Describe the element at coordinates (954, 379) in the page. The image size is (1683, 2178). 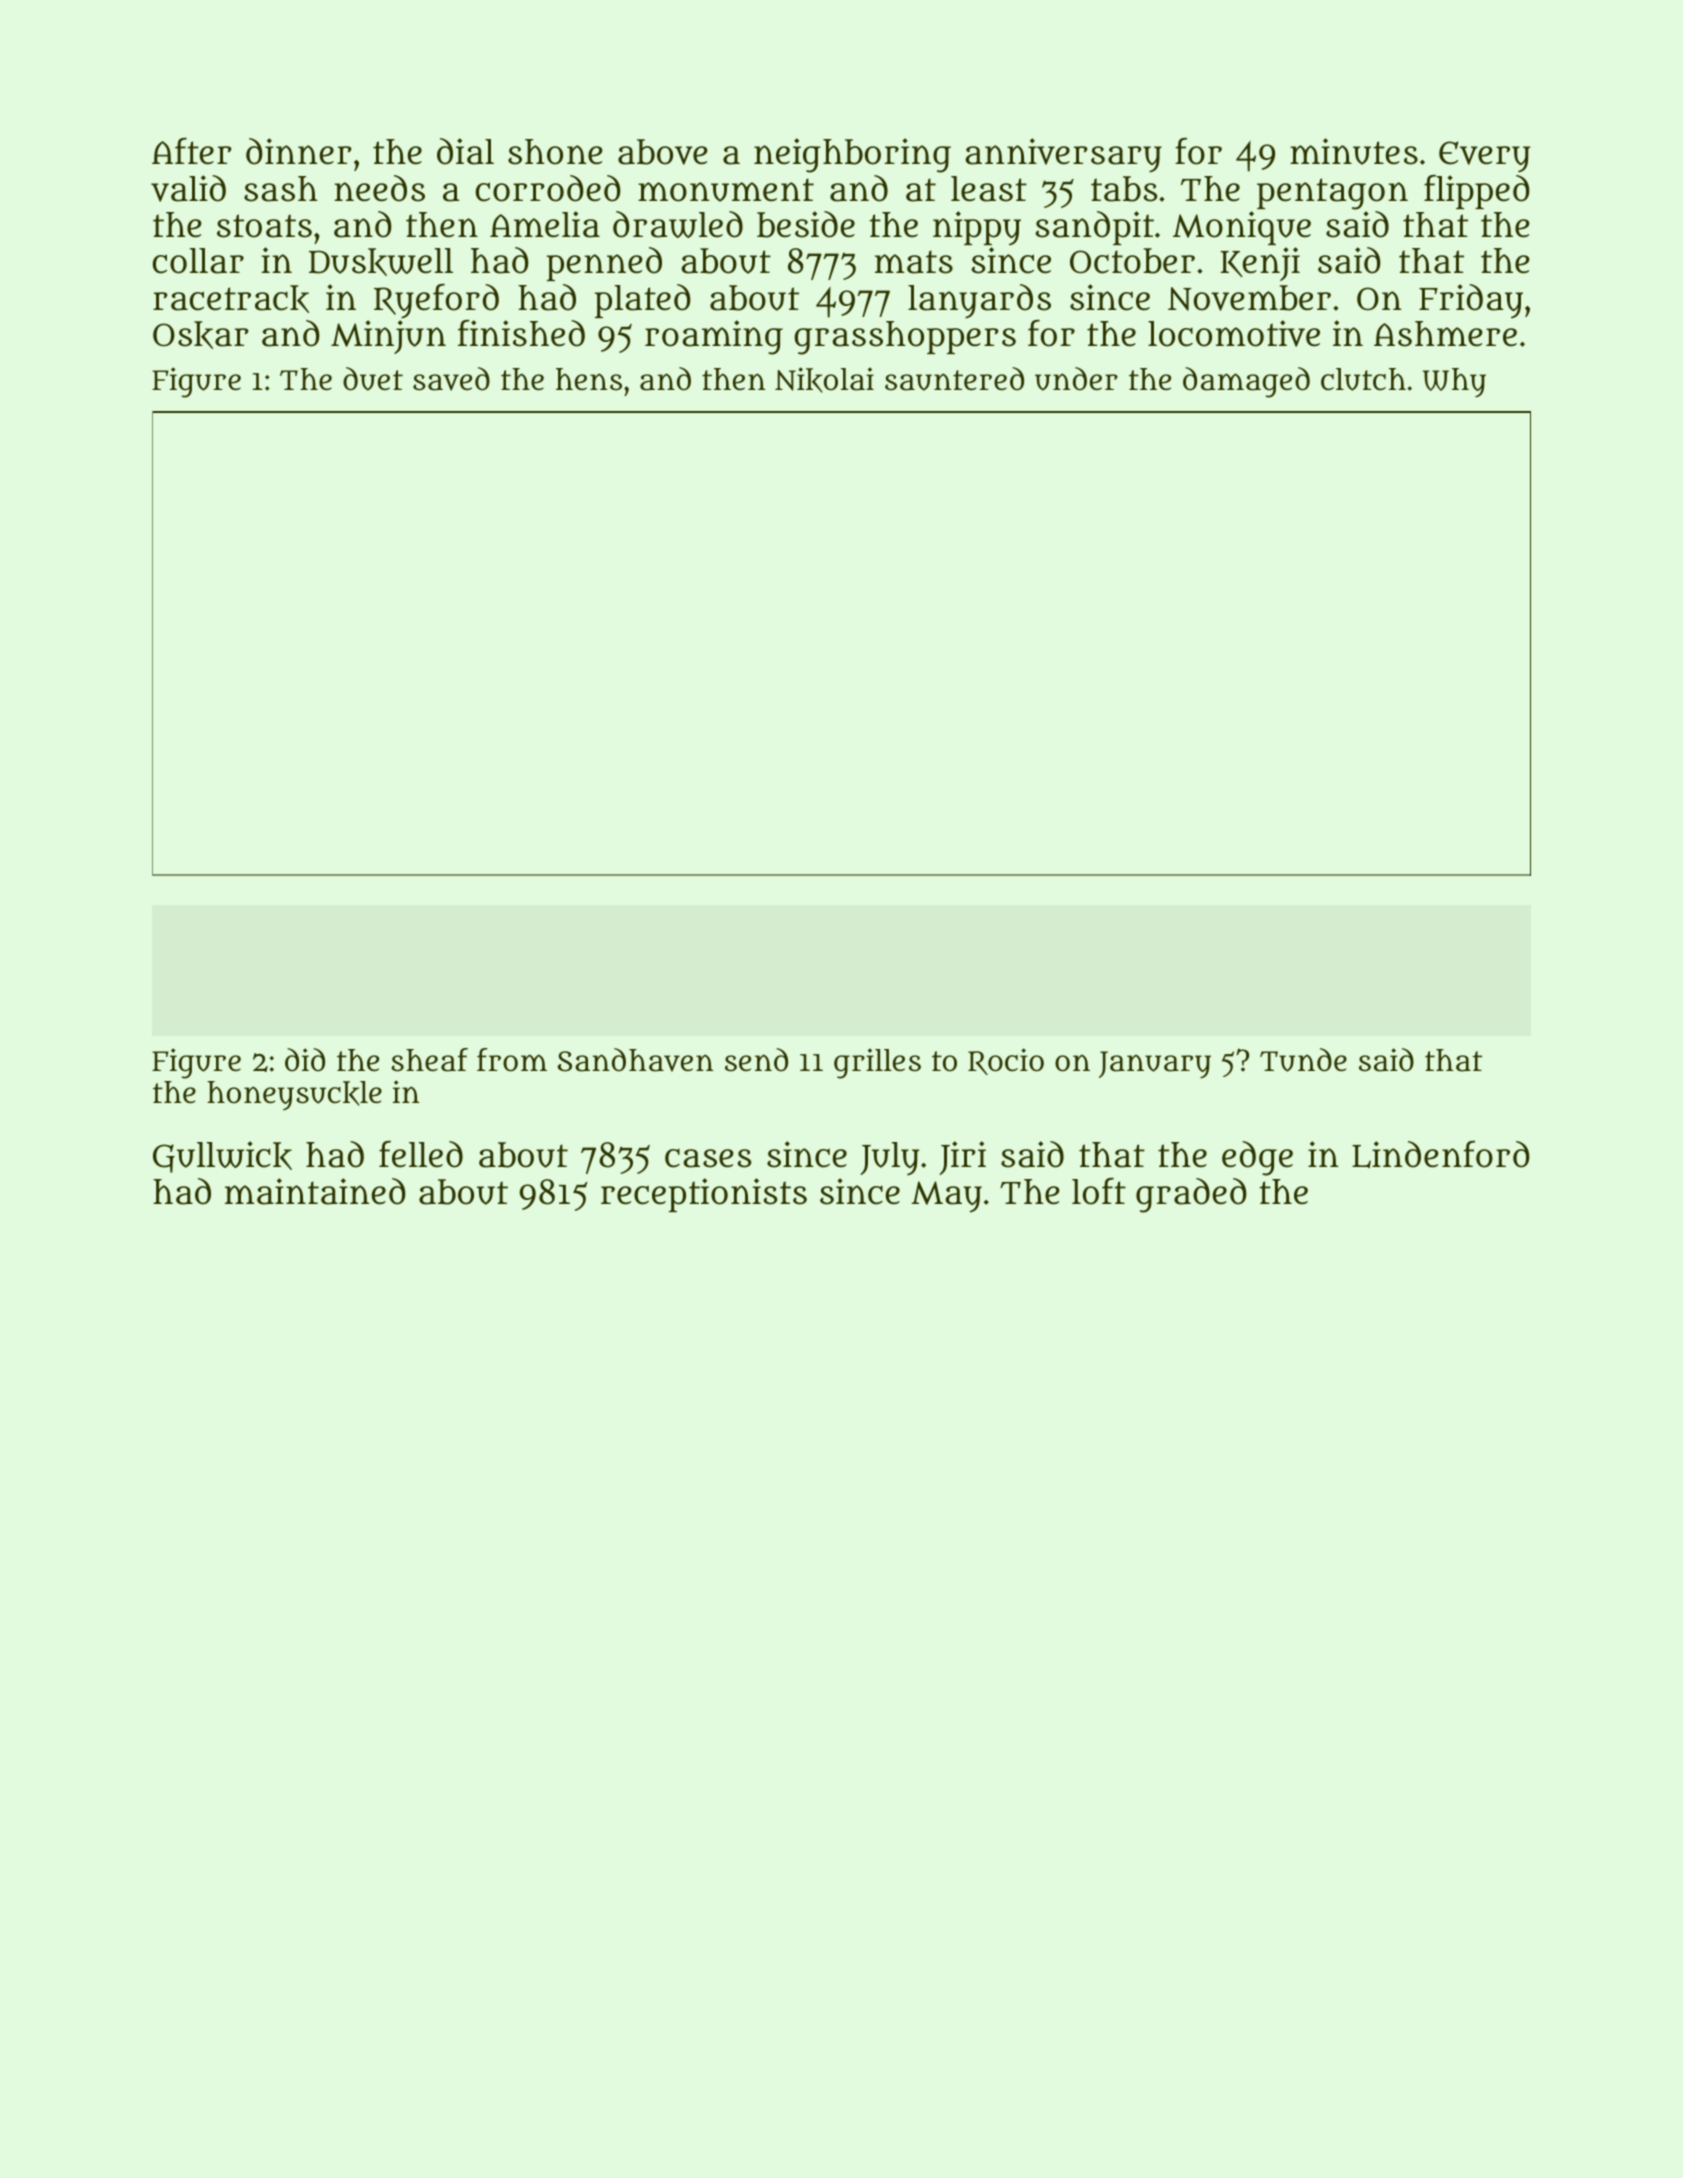
I see `sauntered` at that location.
